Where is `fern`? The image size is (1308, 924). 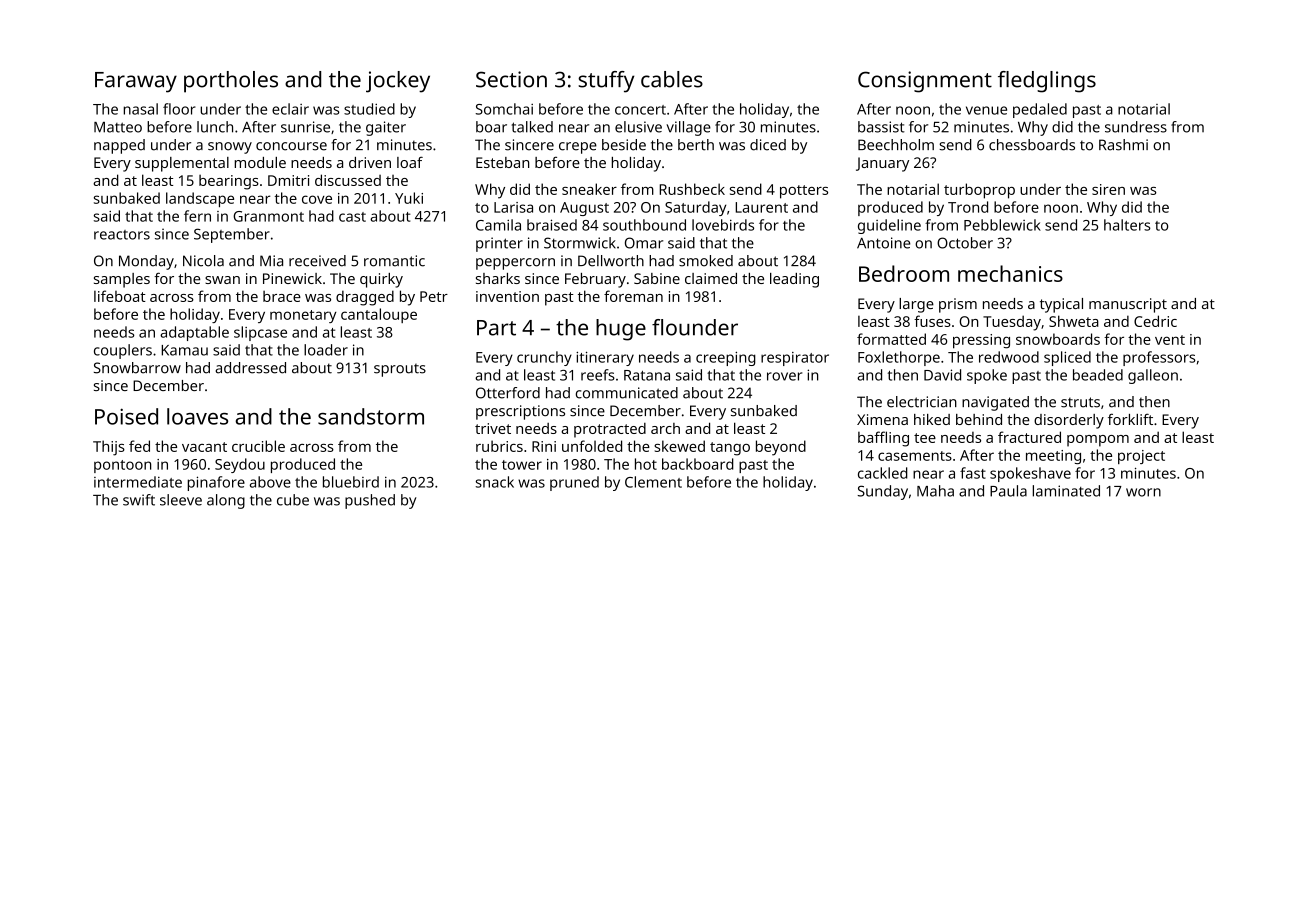
fern is located at coordinates (197, 216).
